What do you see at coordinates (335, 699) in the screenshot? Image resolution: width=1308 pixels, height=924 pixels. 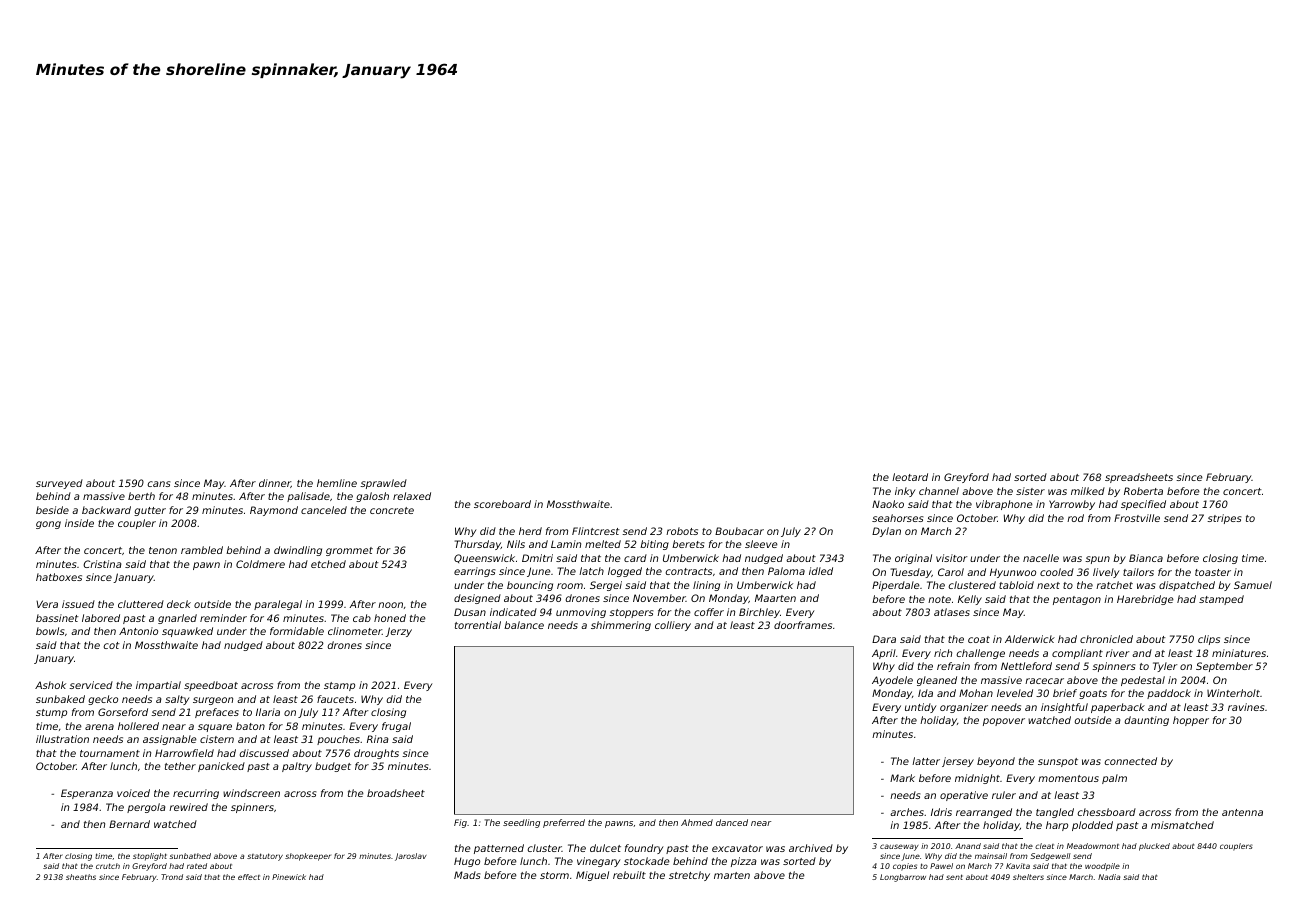 I see `faucets` at bounding box center [335, 699].
